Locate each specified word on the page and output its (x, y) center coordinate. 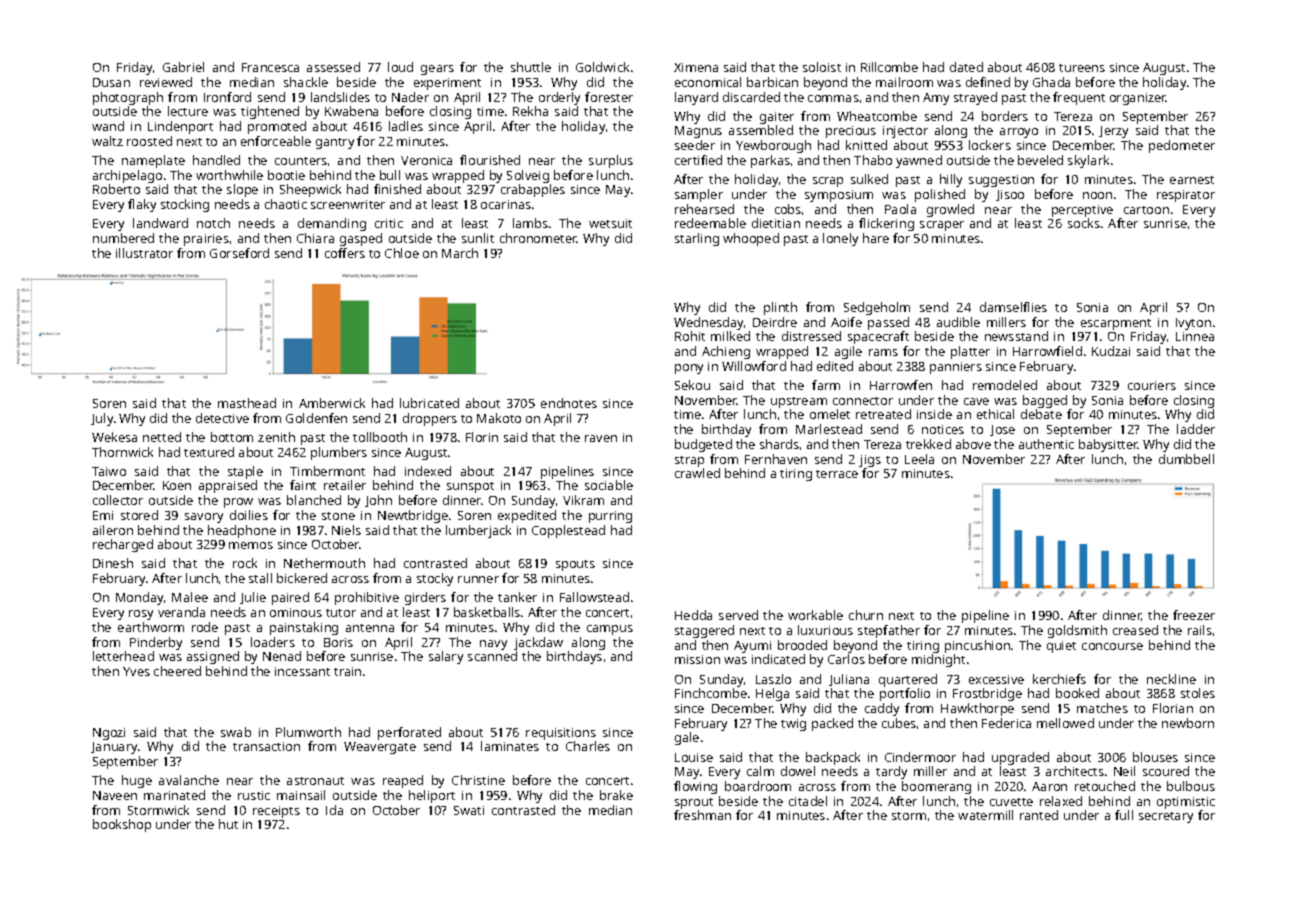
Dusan (111, 82)
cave (976, 401)
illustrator (144, 253)
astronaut (315, 781)
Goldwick (602, 67)
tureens (1082, 68)
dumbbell (1186, 459)
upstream (799, 402)
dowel (798, 771)
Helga (772, 694)
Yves (136, 671)
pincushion (977, 646)
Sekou (692, 385)
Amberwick (332, 403)
